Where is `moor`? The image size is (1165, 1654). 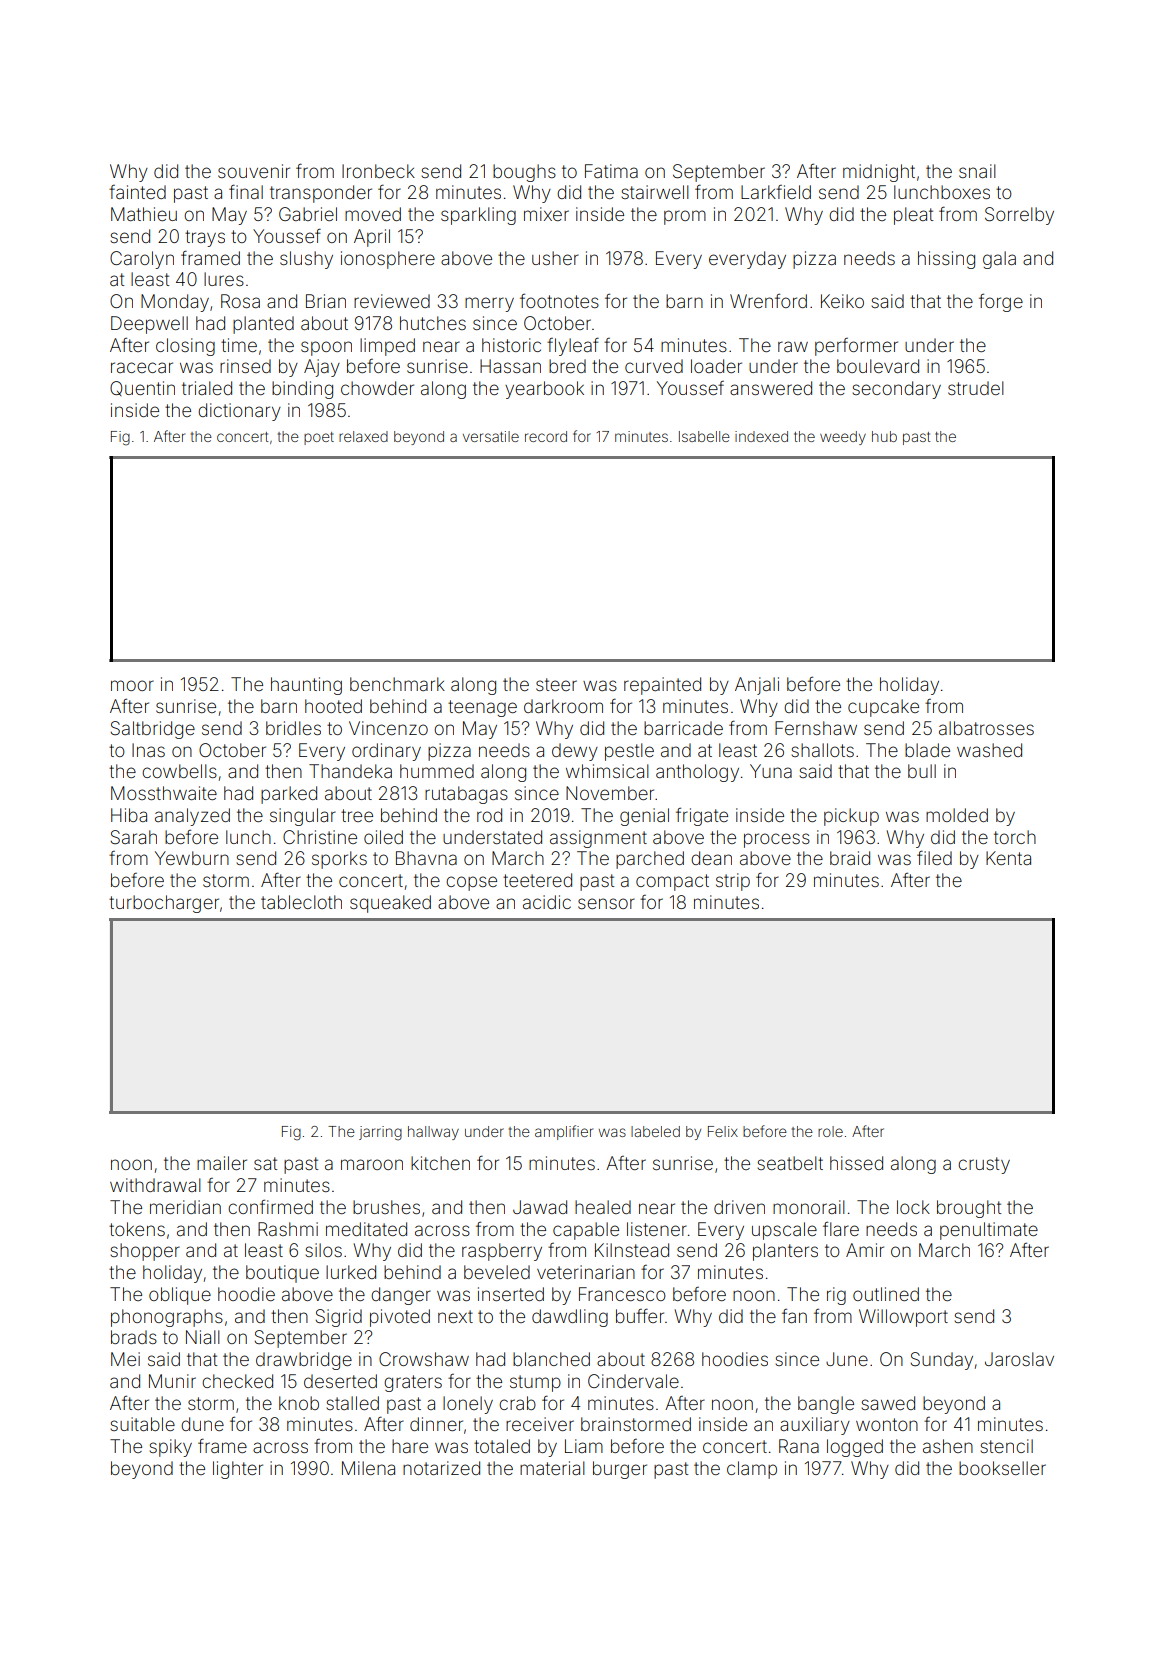 moor is located at coordinates (132, 685).
